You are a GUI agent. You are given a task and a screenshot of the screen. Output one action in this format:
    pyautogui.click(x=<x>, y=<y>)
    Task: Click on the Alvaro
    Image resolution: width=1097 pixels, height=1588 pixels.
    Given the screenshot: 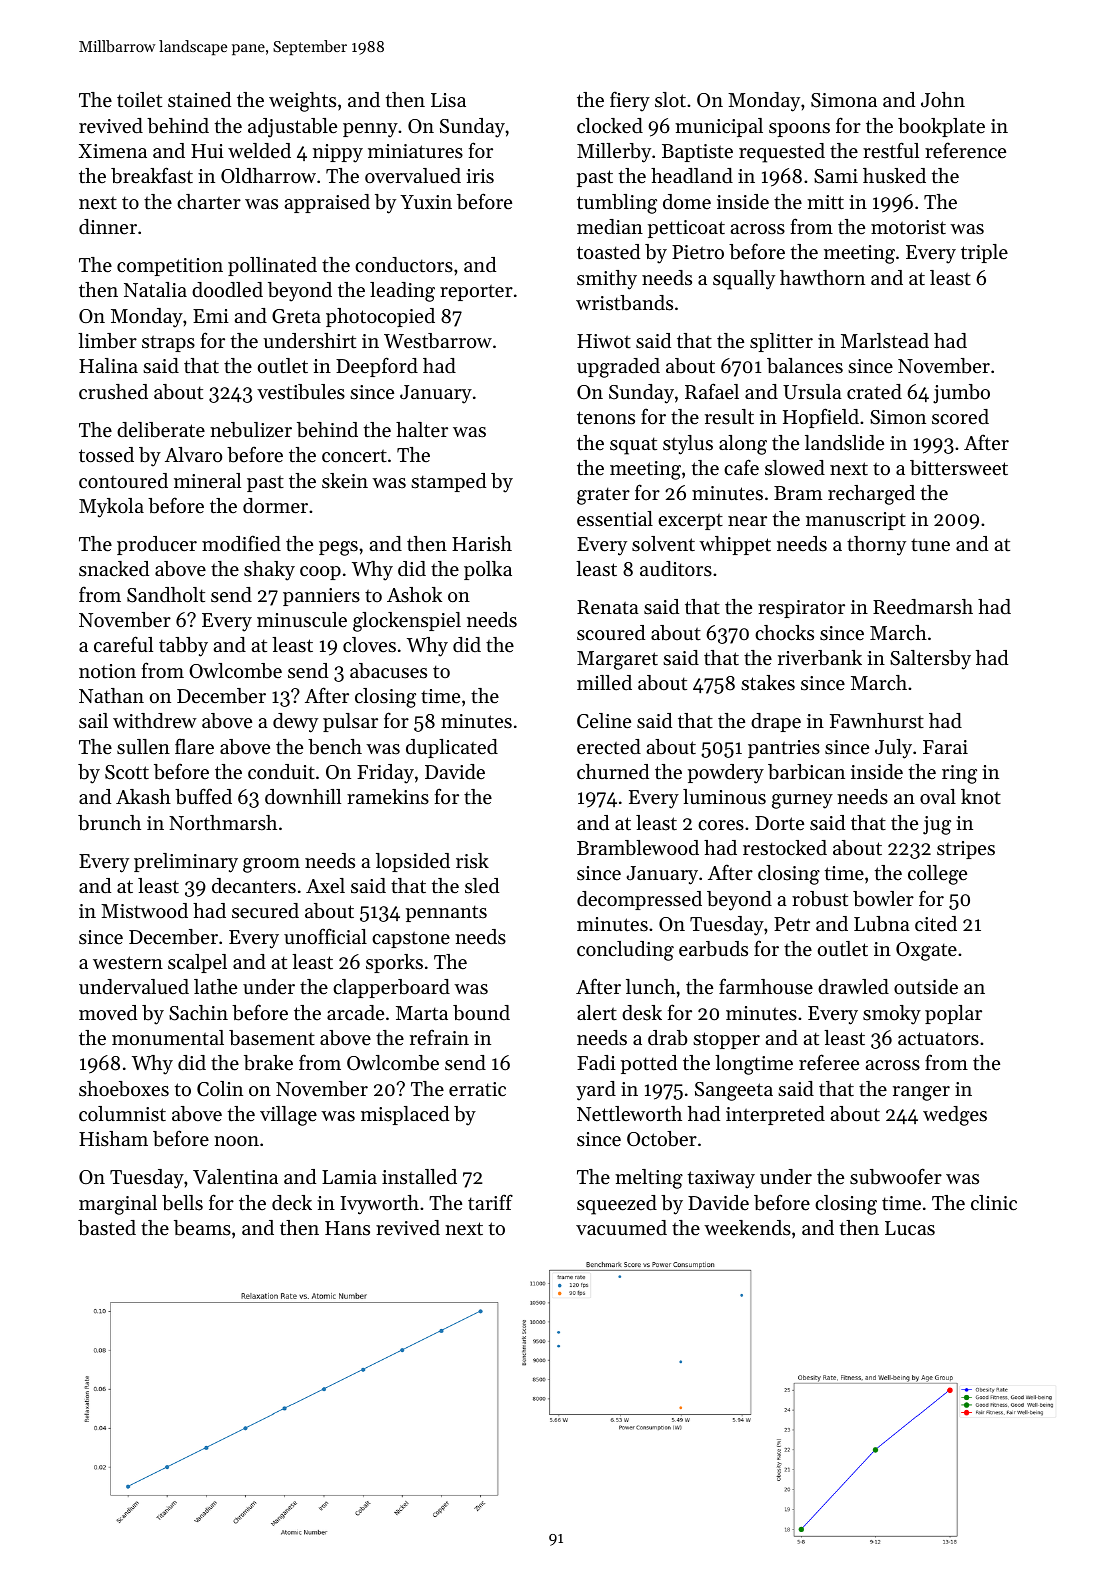 What is the action you would take?
    pyautogui.click(x=193, y=454)
